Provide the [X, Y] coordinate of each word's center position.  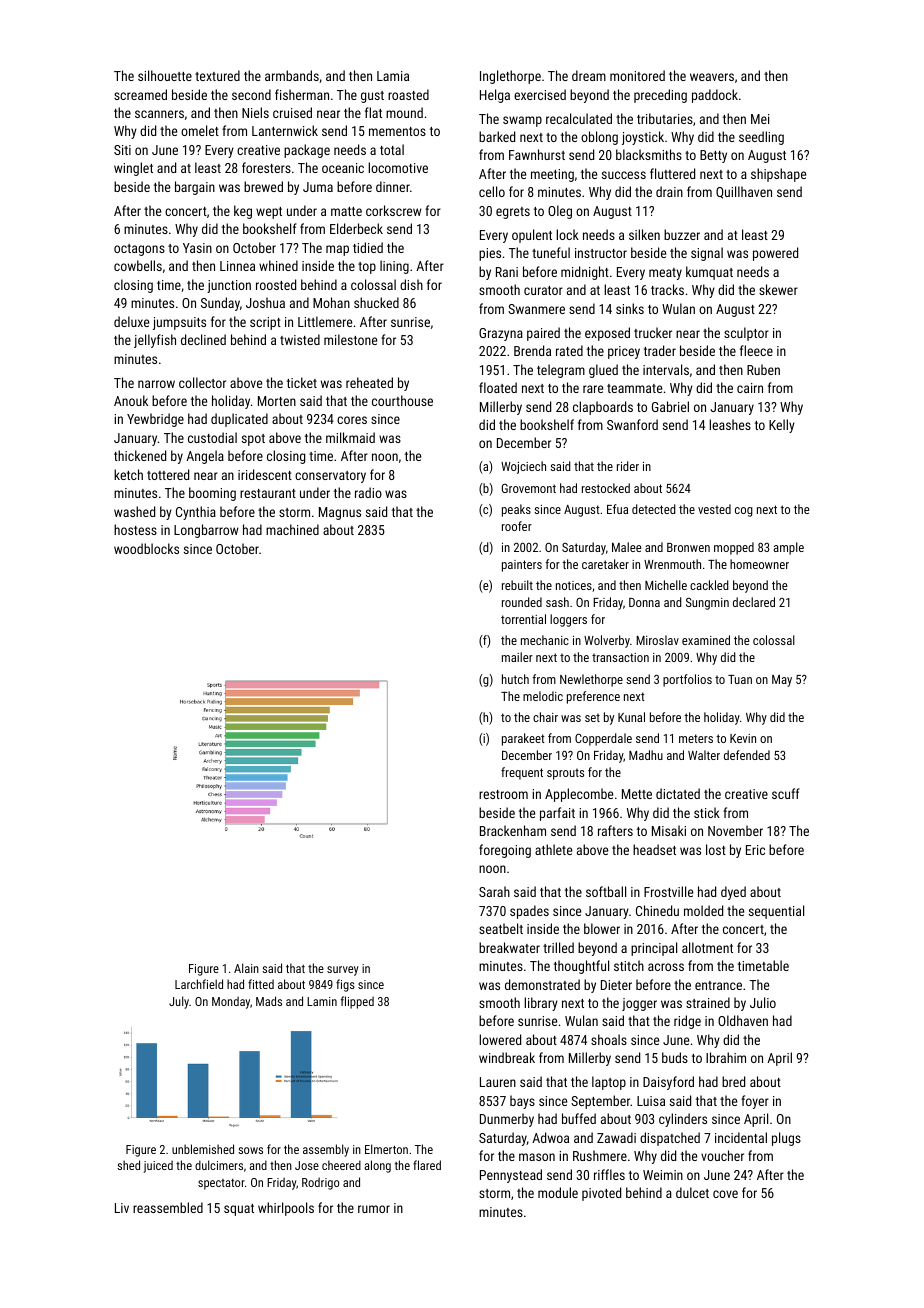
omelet [200, 130]
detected [654, 509]
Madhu [646, 755]
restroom [503, 794]
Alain [246, 968]
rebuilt [517, 585]
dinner [393, 186]
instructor [601, 253]
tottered [168, 474]
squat [239, 1210]
